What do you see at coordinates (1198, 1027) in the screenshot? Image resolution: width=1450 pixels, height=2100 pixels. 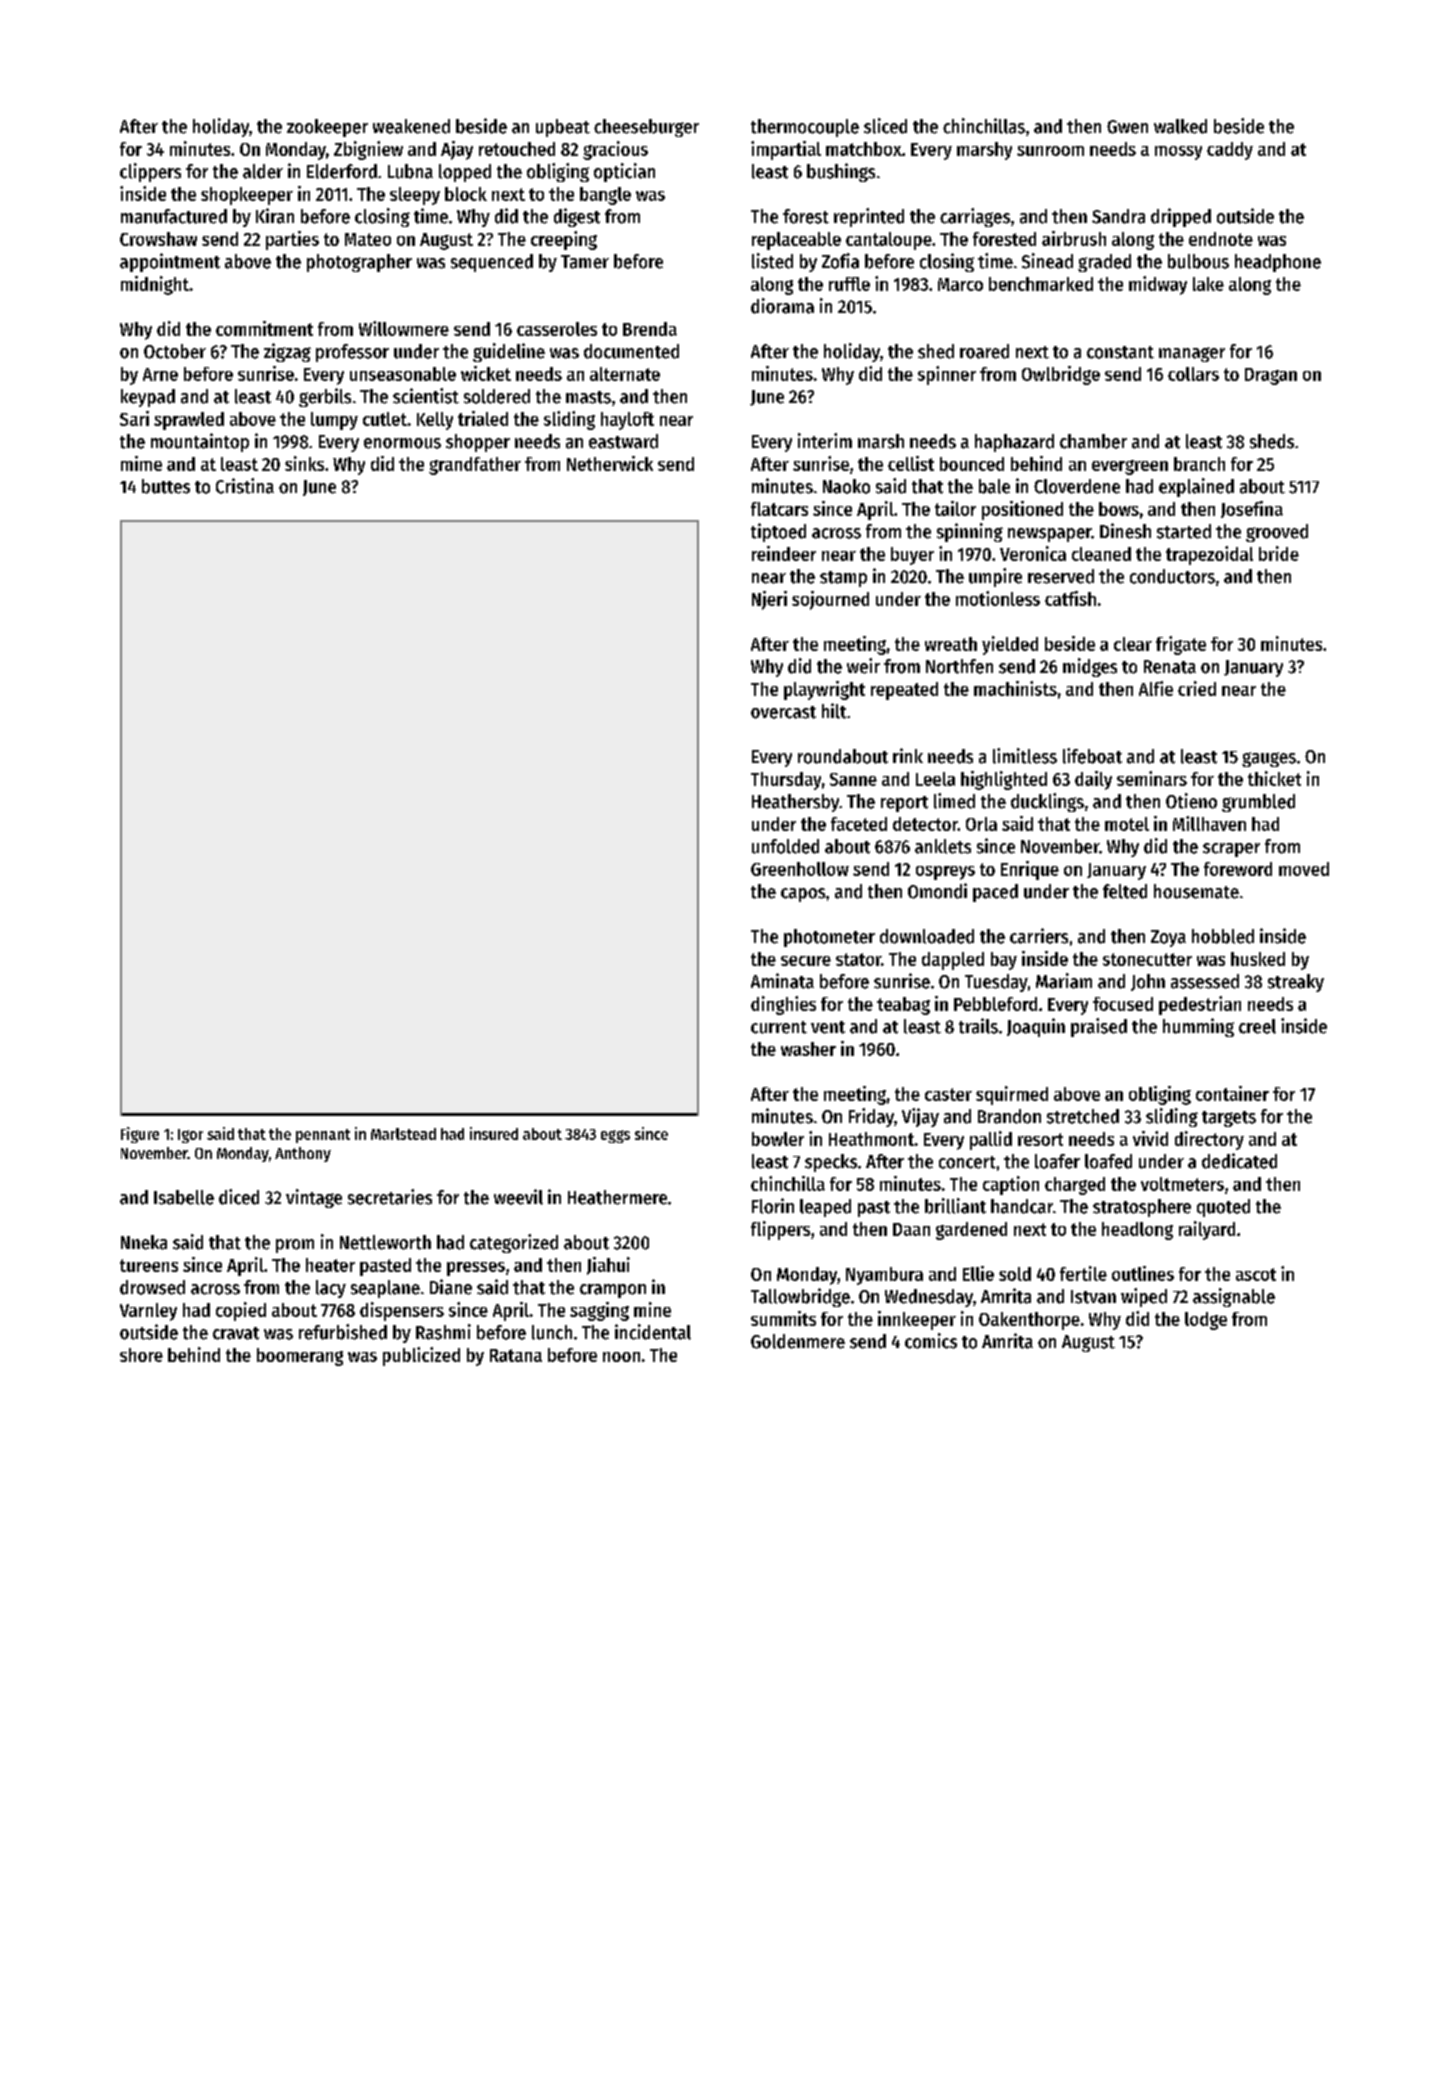 I see `humming` at bounding box center [1198, 1027].
